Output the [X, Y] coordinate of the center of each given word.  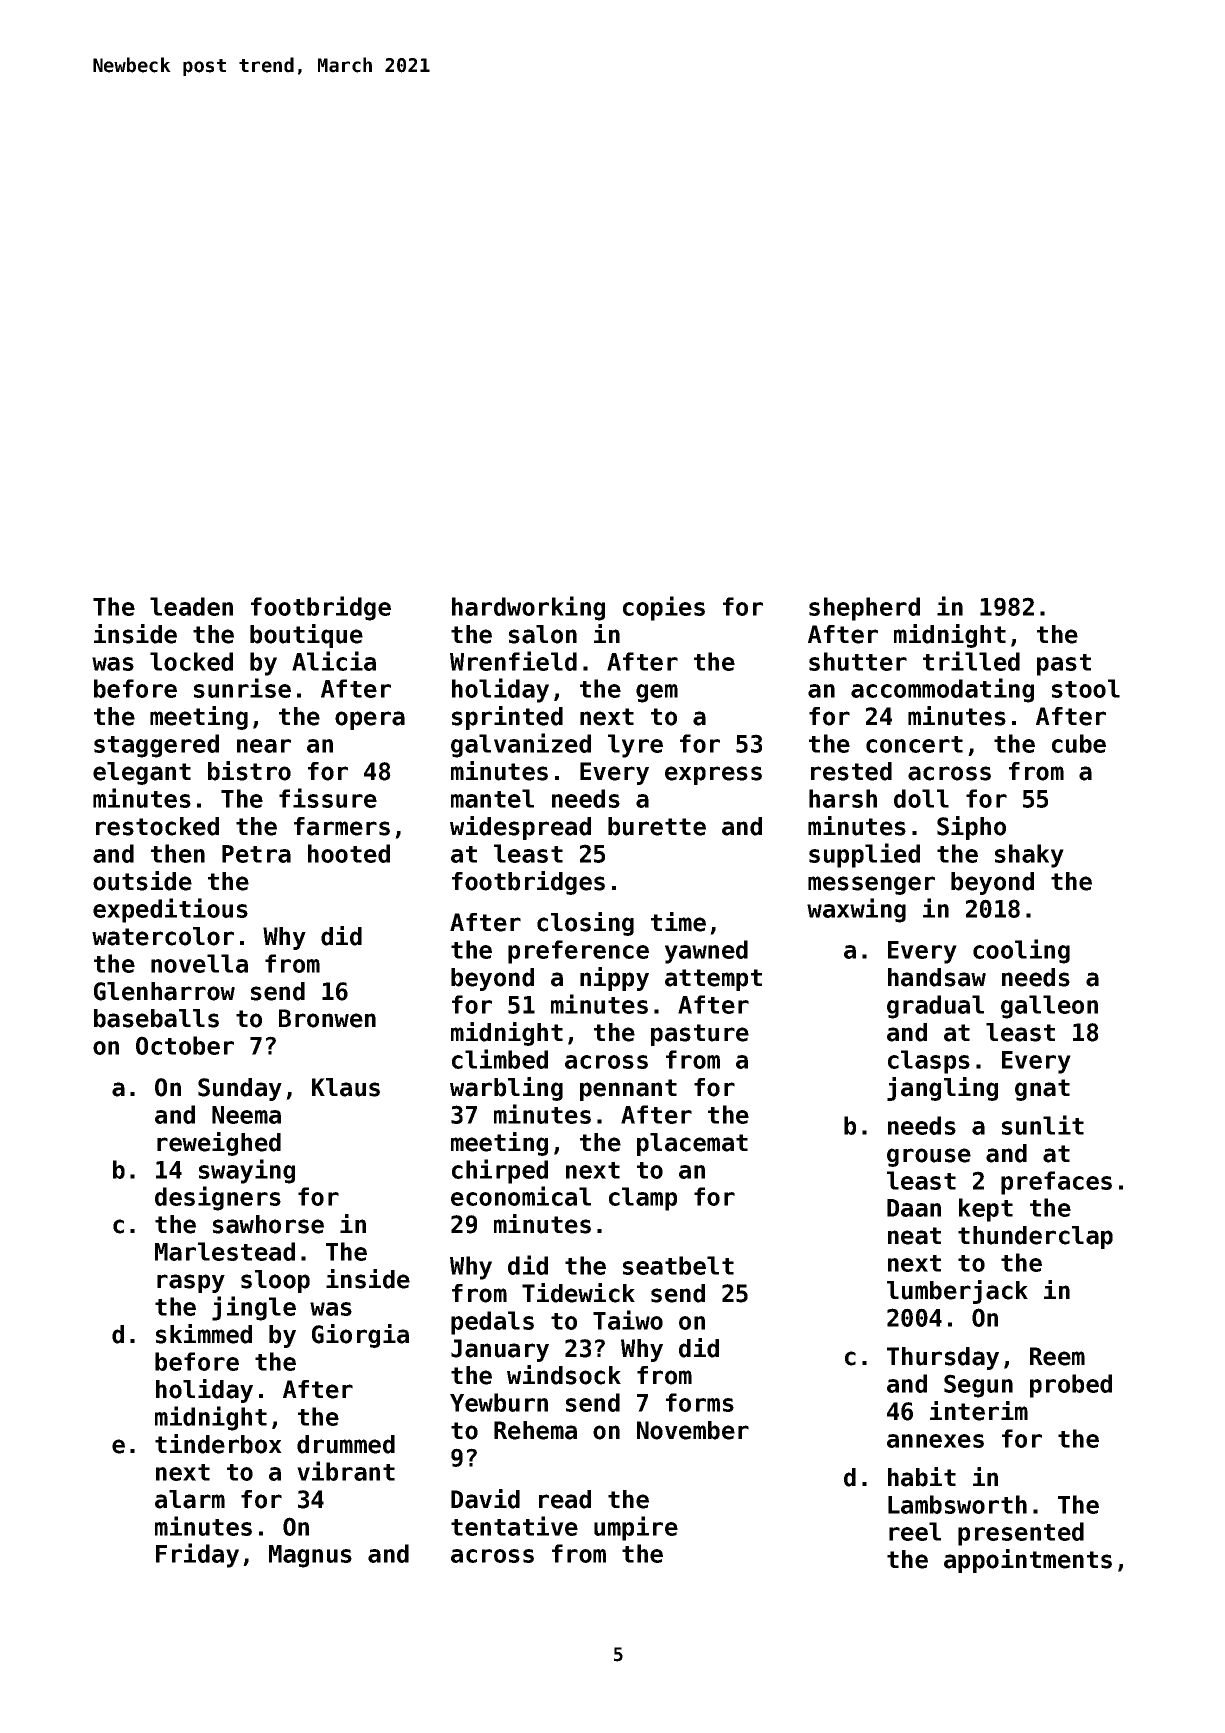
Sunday [240, 1089]
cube [1079, 743]
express [713, 775]
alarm [190, 1499]
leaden [191, 606]
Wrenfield [513, 661]
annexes [935, 1441]
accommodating [942, 690]
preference [578, 952]
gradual [935, 1007]
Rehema [535, 1430]
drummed [346, 1444]
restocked [157, 826]
